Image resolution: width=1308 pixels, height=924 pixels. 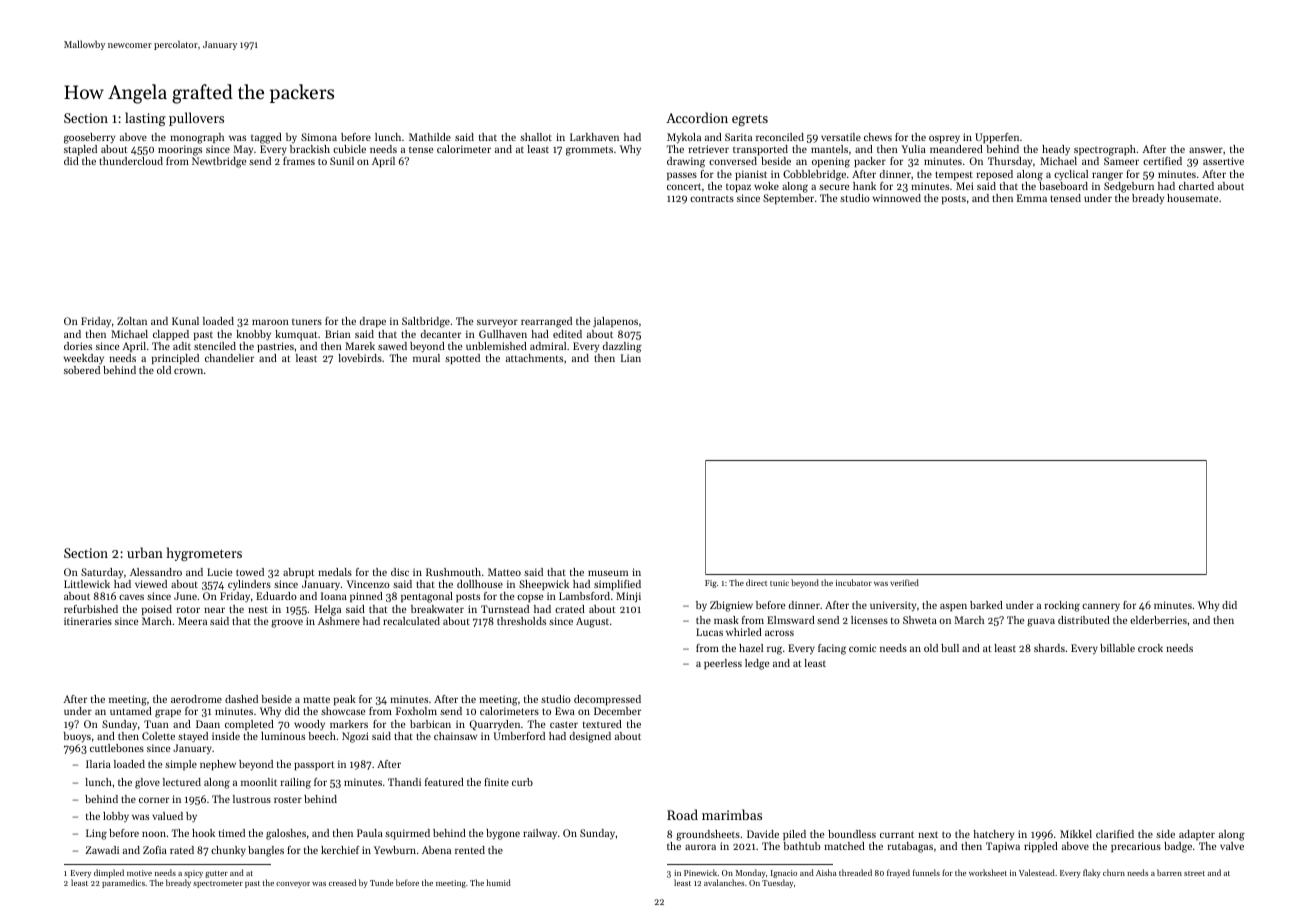 I want to click on sobered, so click(x=82, y=370).
